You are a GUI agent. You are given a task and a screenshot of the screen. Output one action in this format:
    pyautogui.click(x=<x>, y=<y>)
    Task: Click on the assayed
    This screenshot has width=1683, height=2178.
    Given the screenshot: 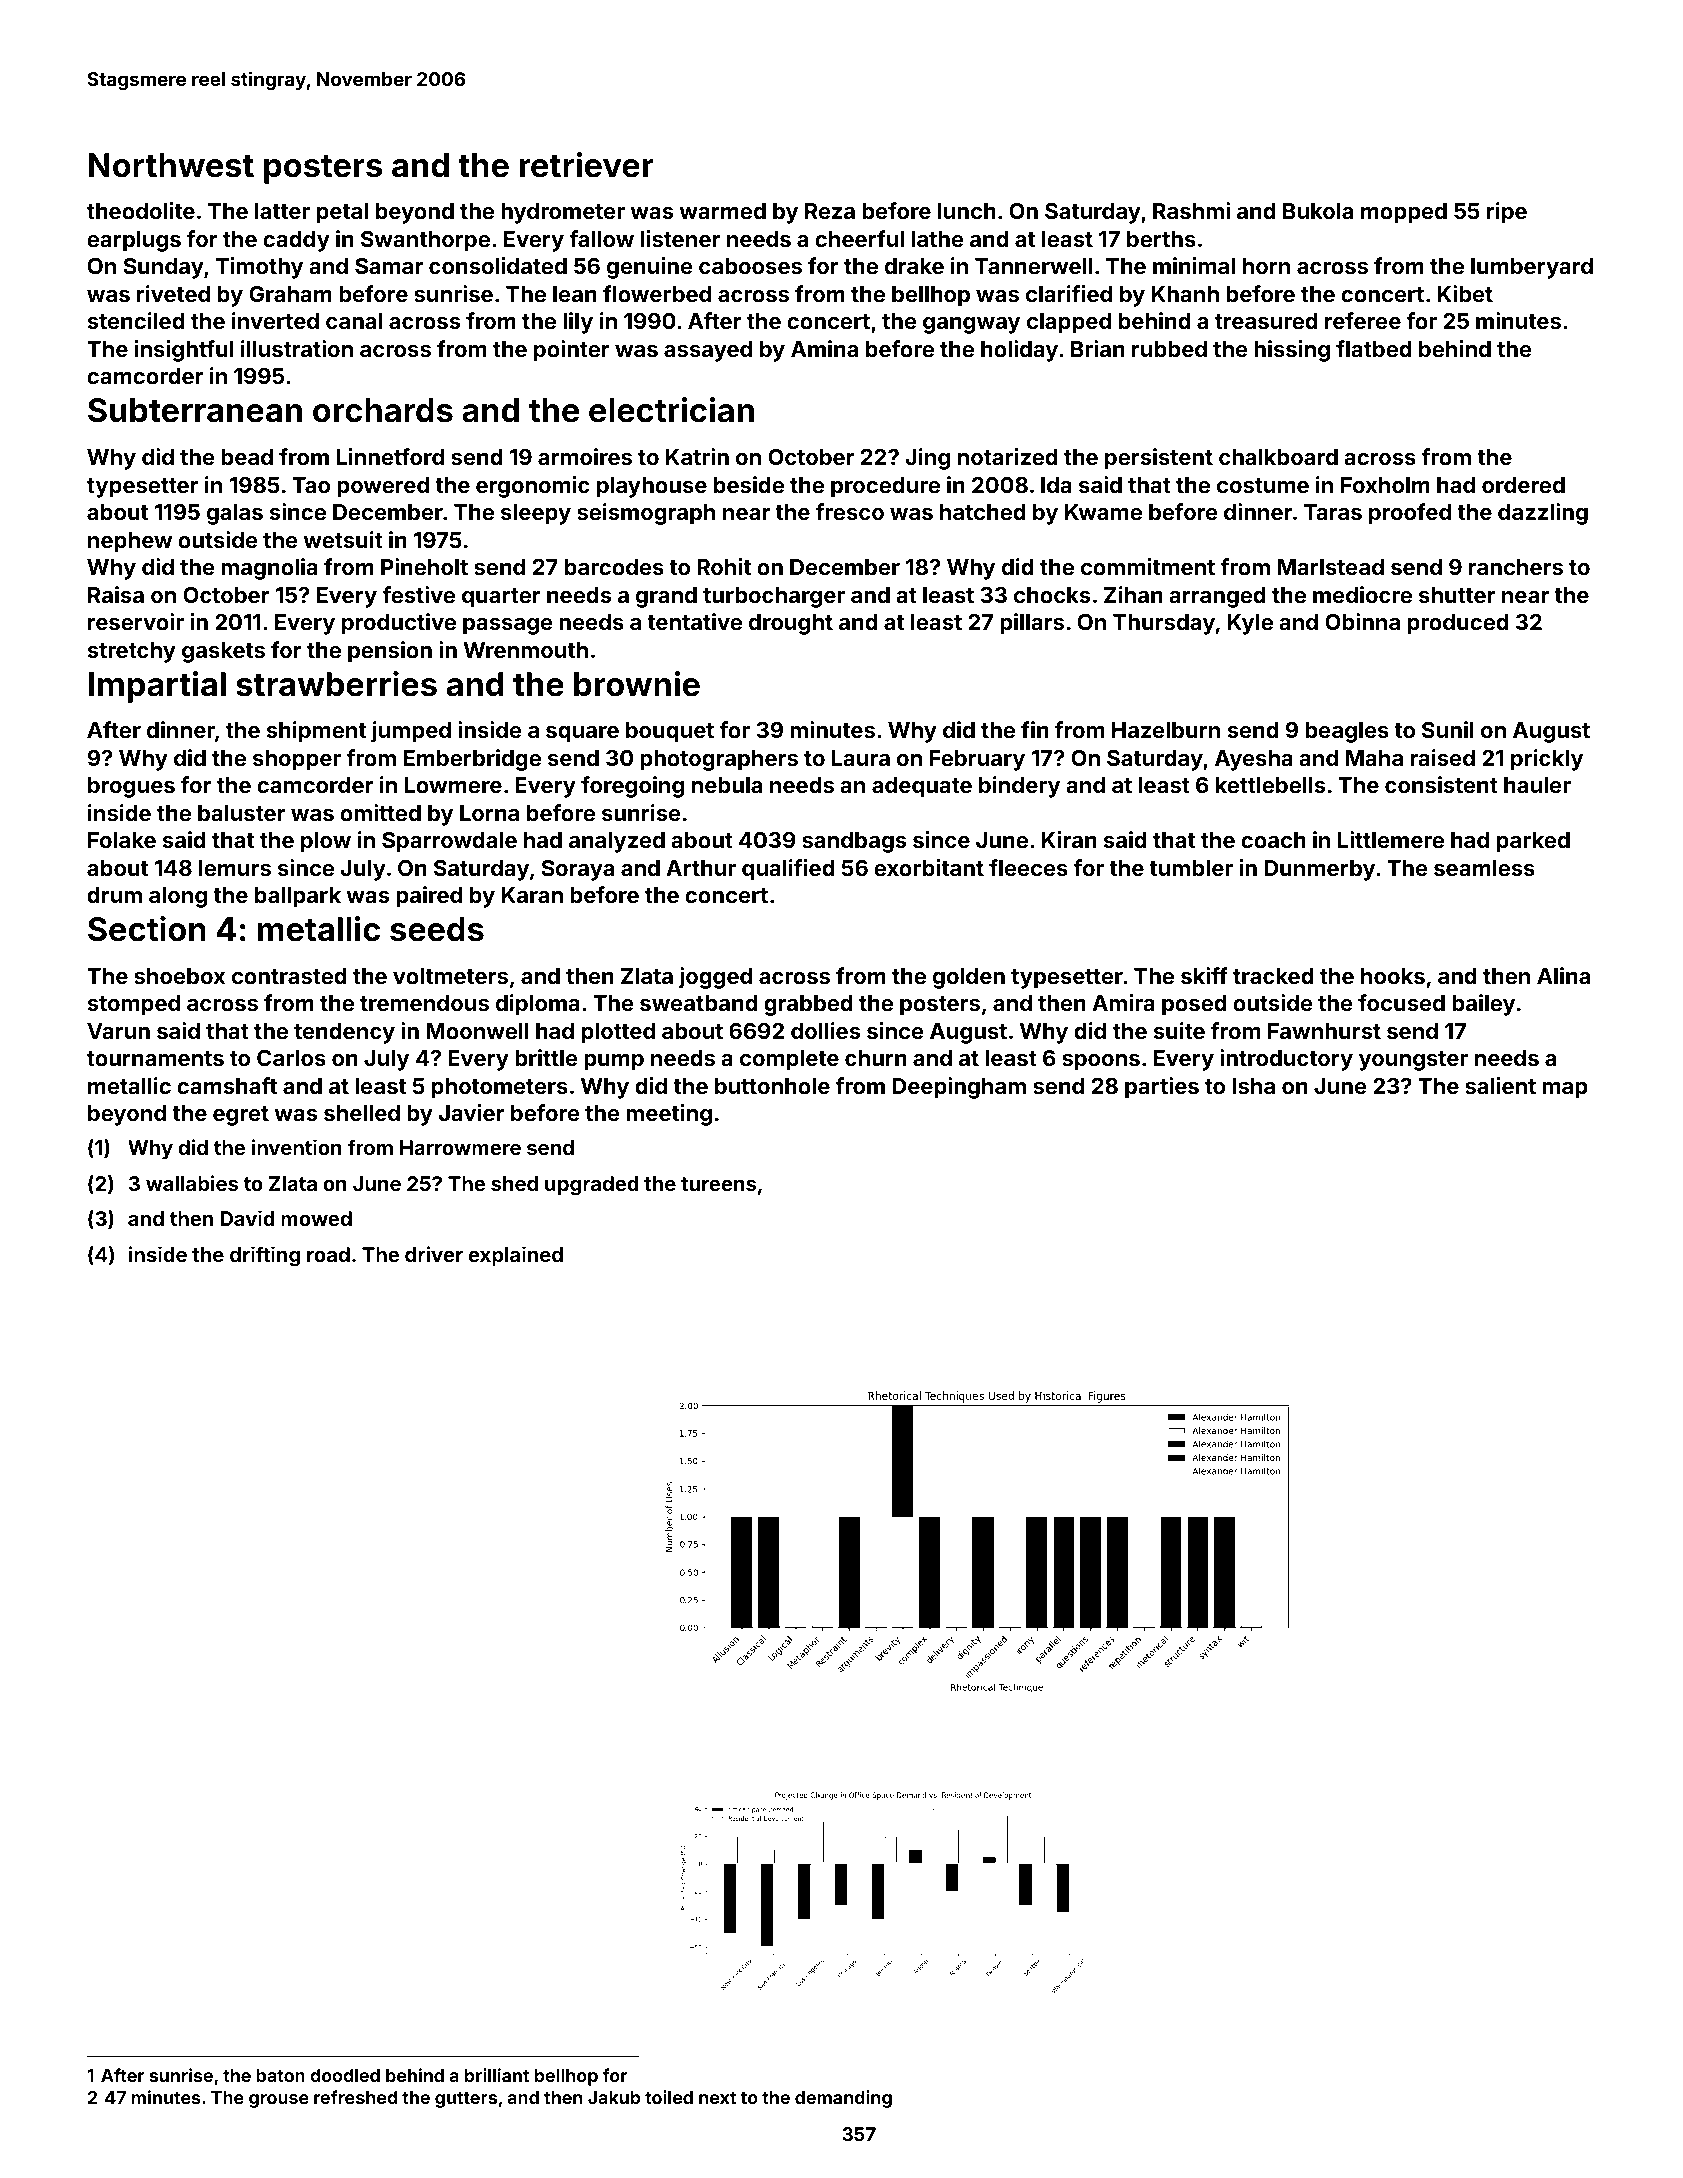 What is the action you would take?
    pyautogui.click(x=708, y=351)
